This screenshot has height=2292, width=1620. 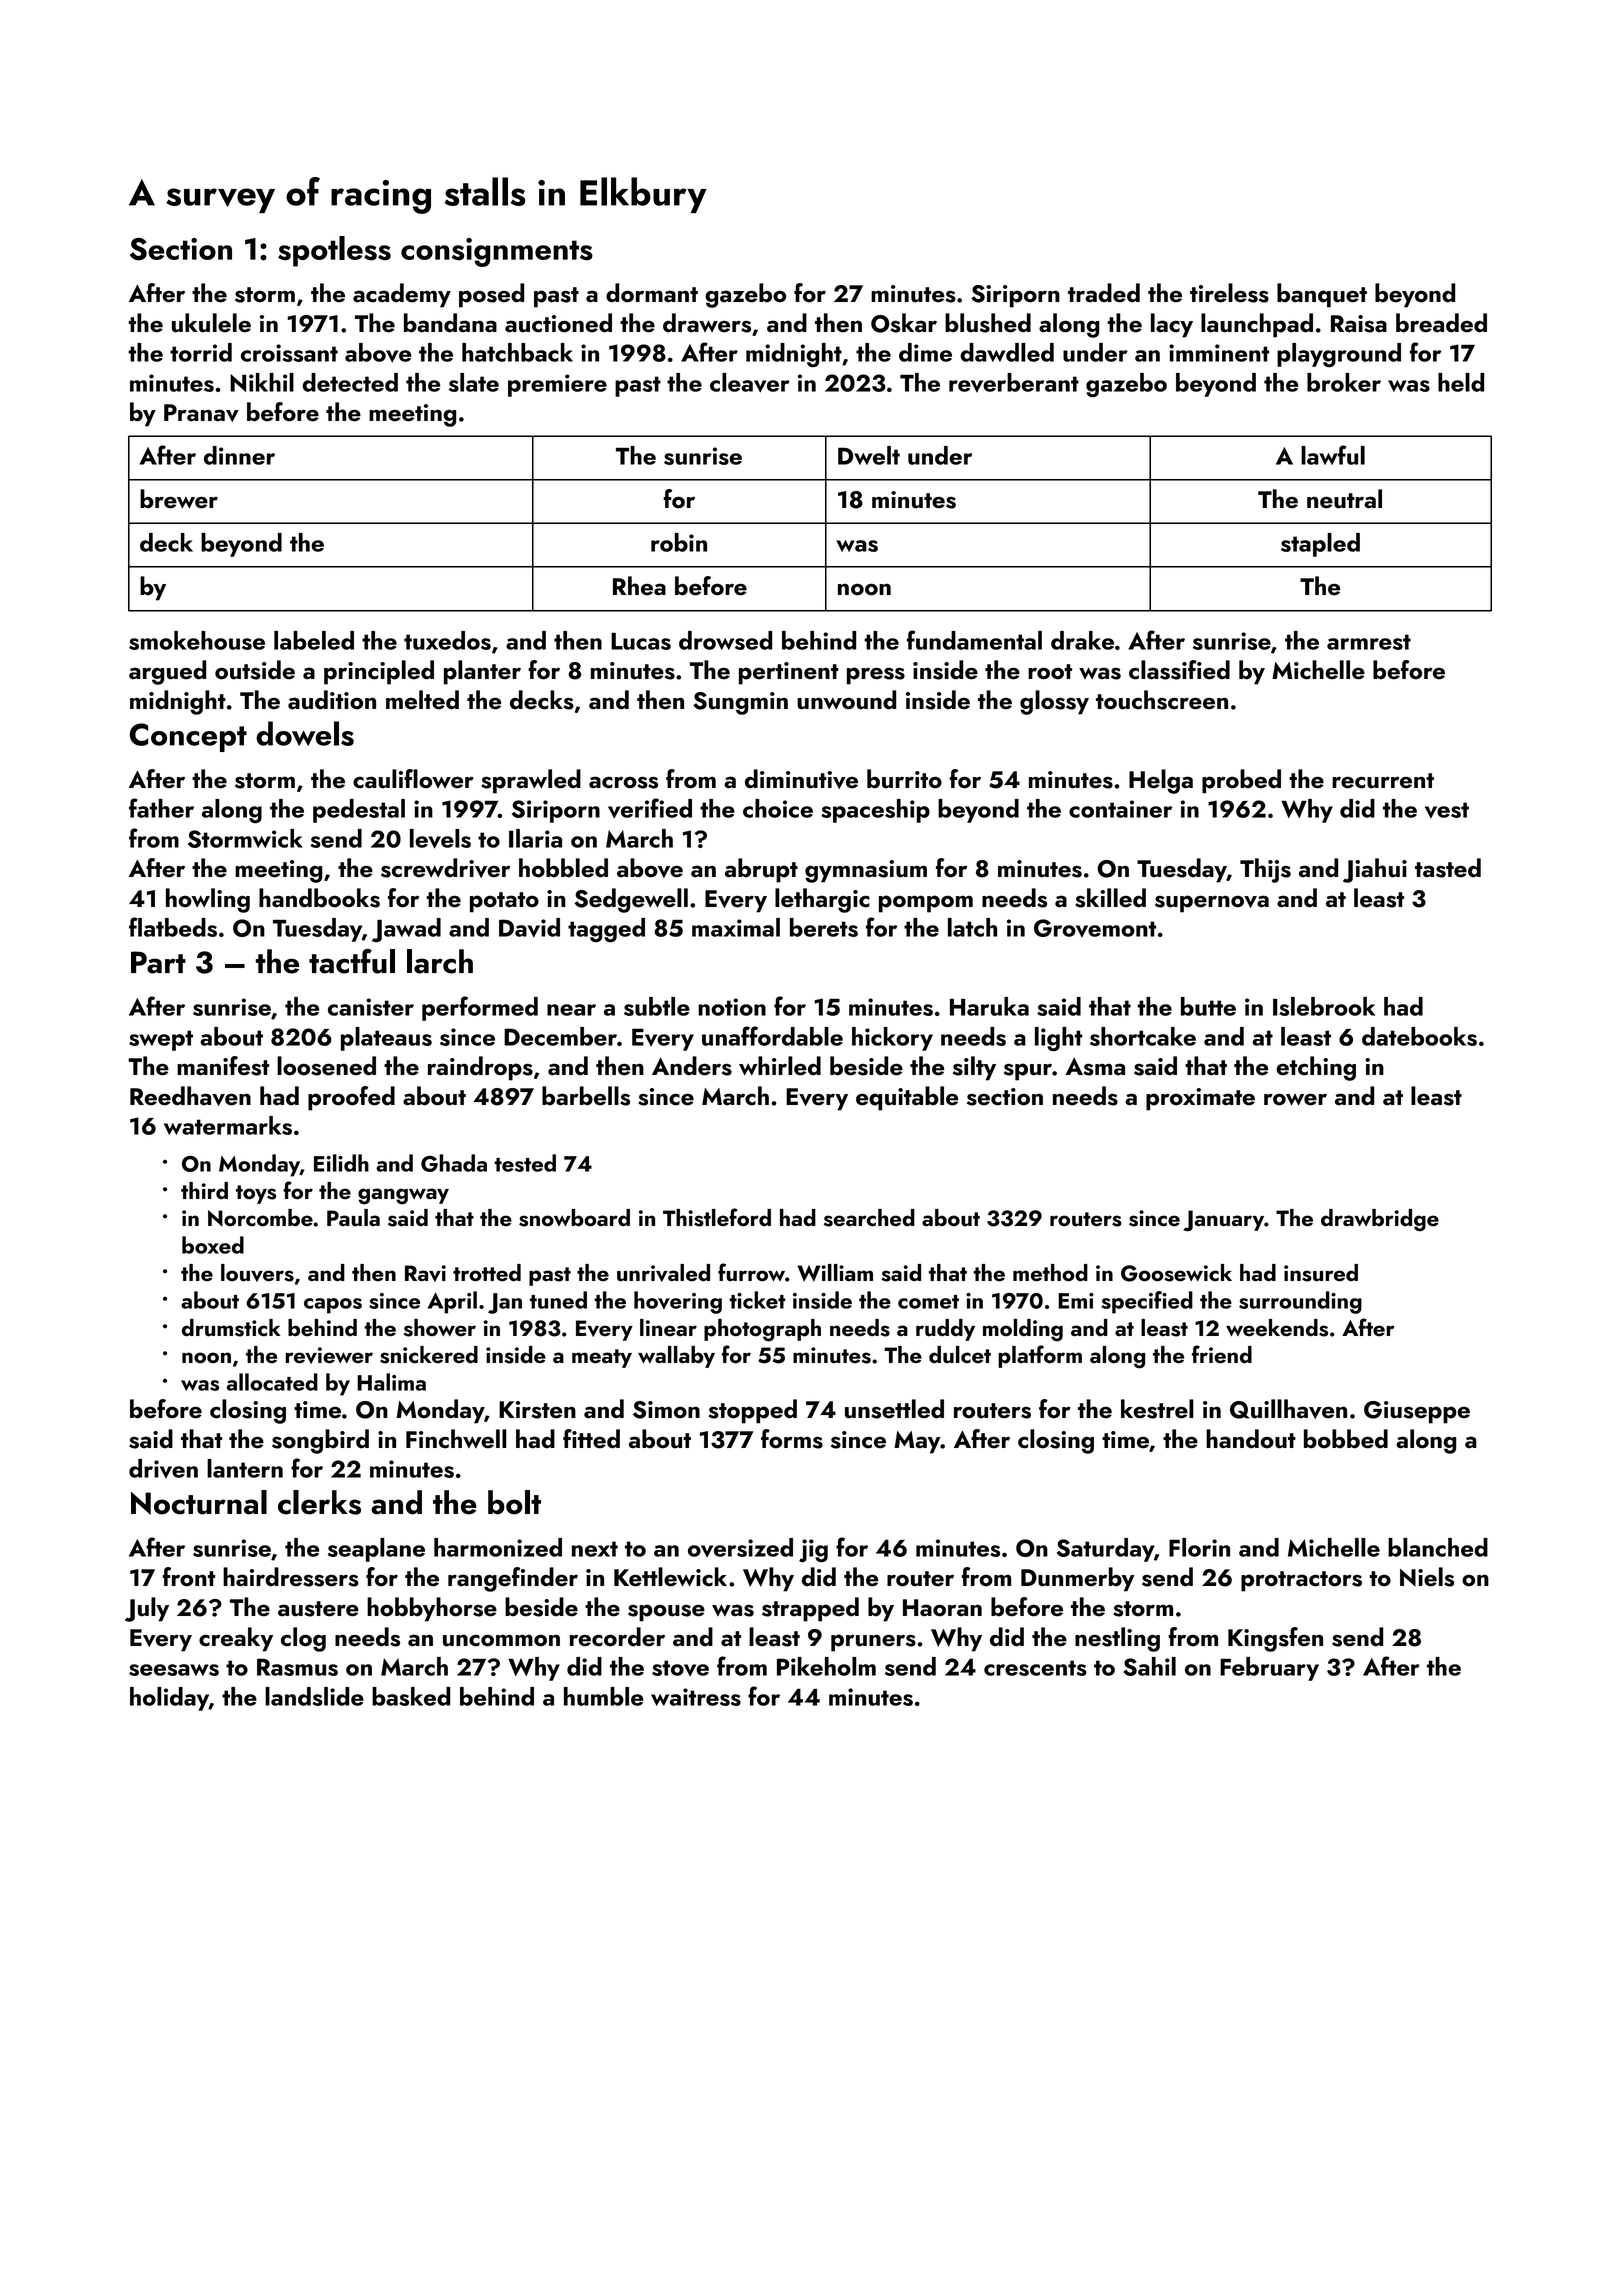 What do you see at coordinates (679, 542) in the screenshot?
I see `robin` at bounding box center [679, 542].
